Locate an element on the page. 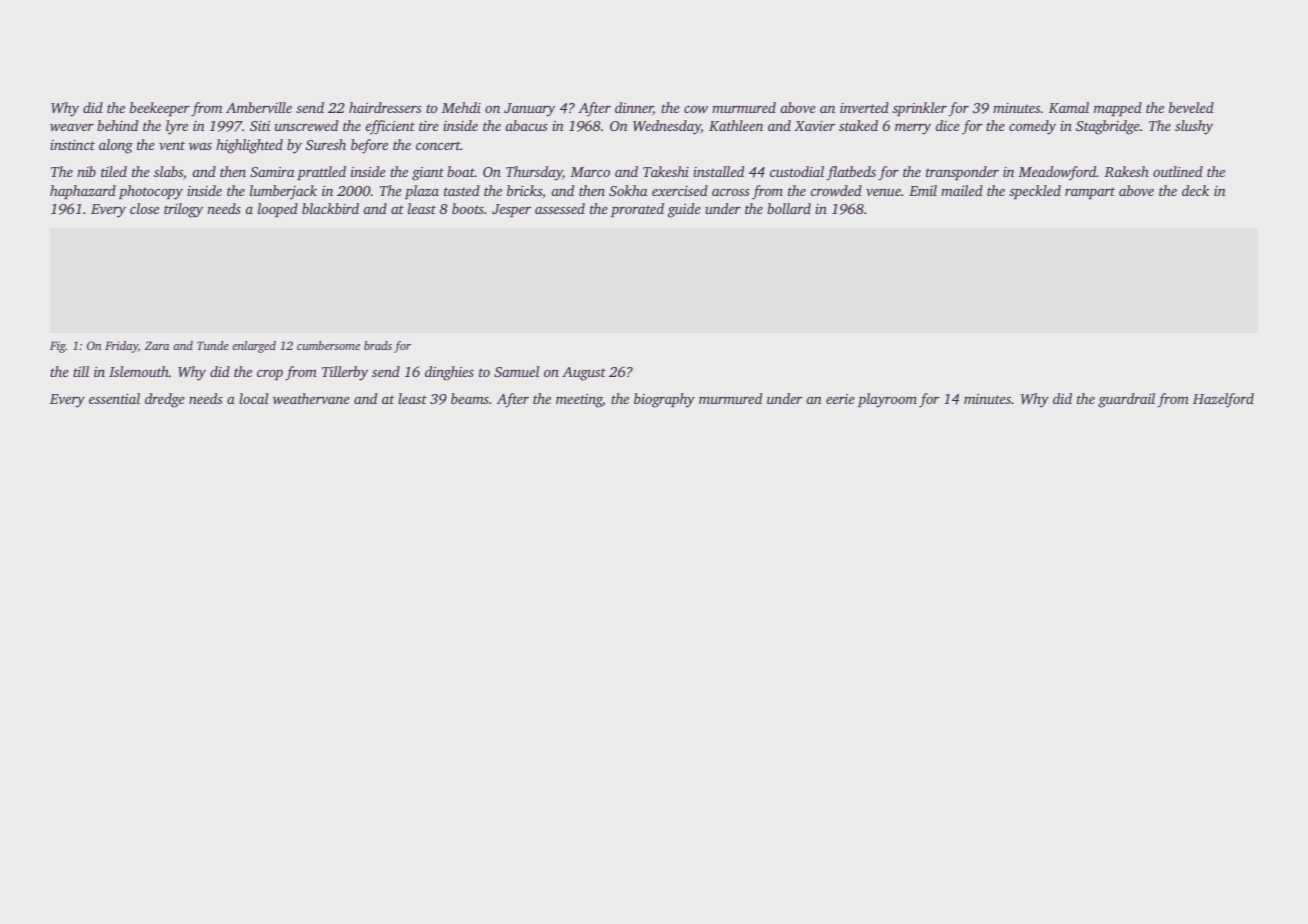 Image resolution: width=1308 pixels, height=924 pixels. Amberville is located at coordinates (259, 107).
